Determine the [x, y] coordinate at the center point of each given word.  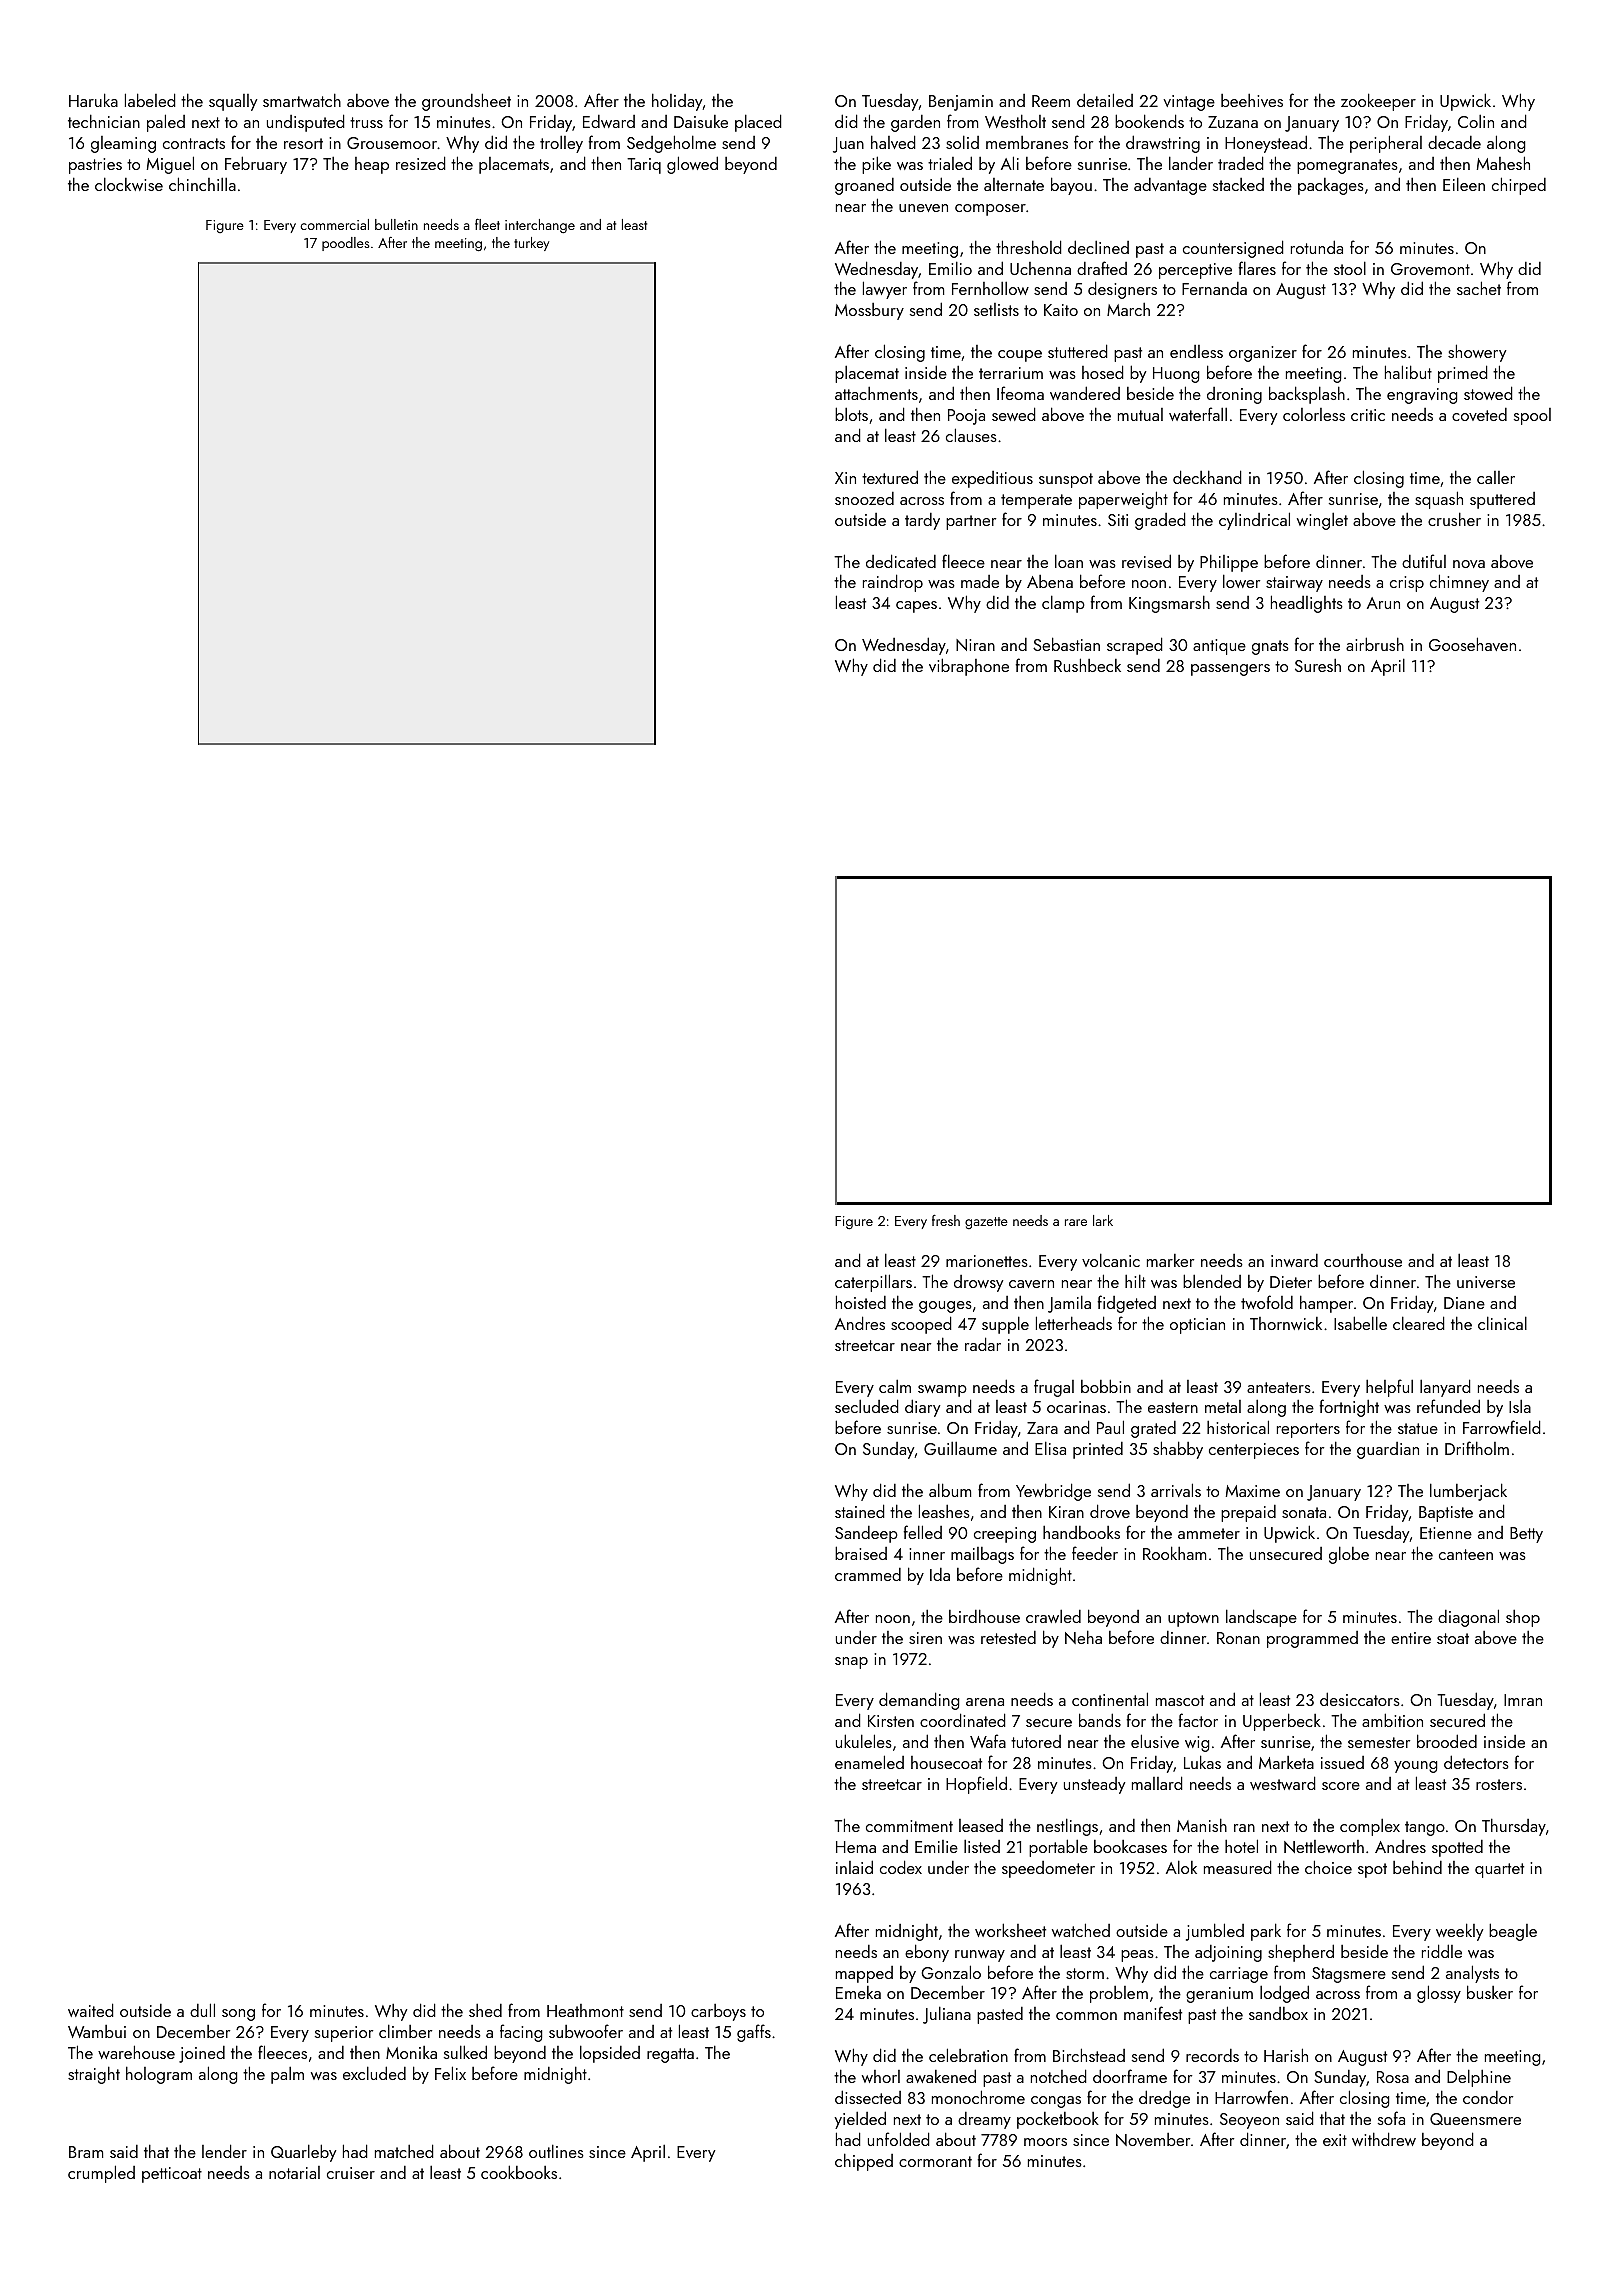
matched [404, 2151]
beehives [1252, 100]
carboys [718, 2012]
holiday [677, 102]
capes [916, 607]
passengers [1230, 670]
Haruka [93, 100]
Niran [975, 645]
